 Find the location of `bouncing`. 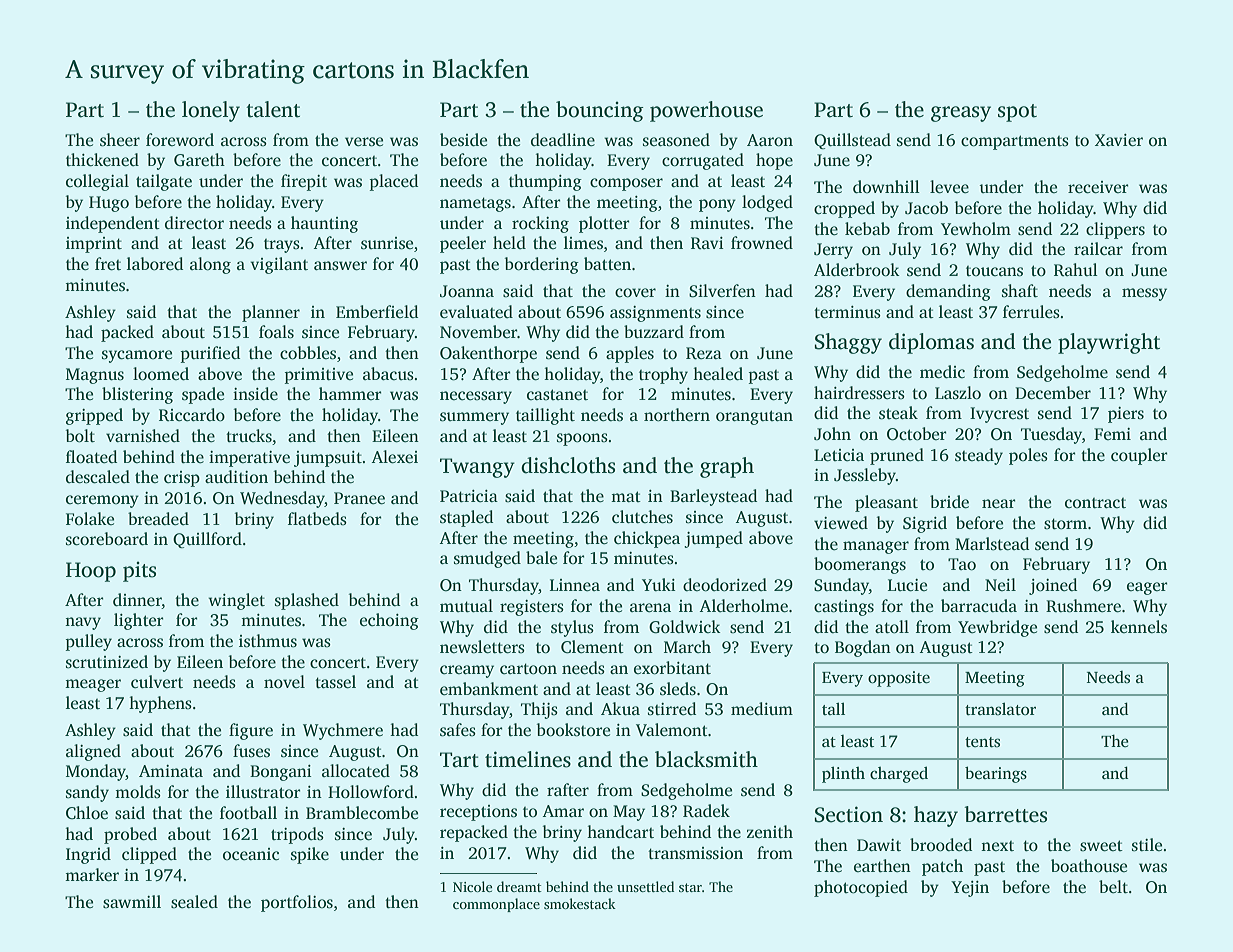

bouncing is located at coordinates (600, 111).
